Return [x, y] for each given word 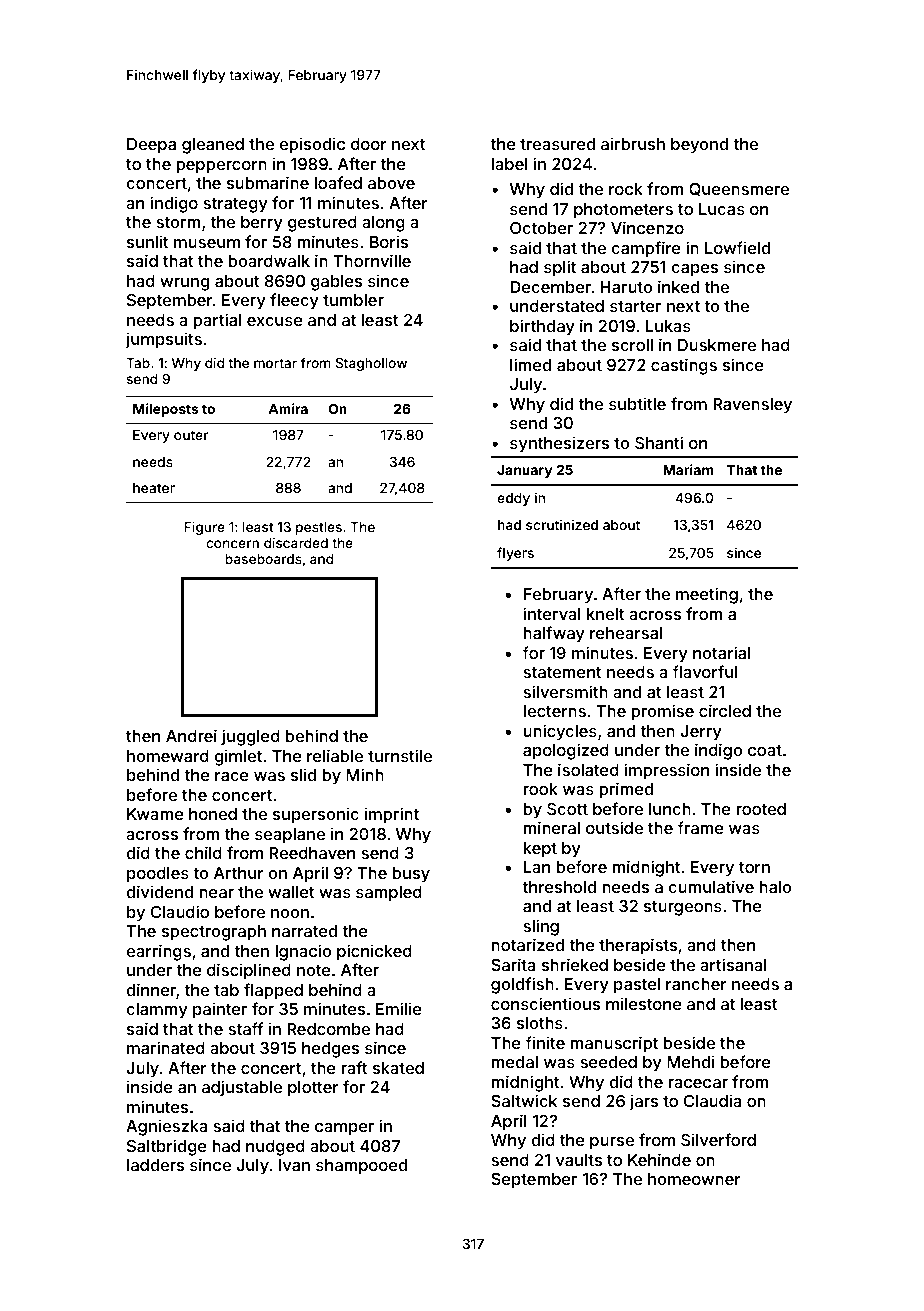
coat [765, 750]
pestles [319, 528]
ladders [155, 1165]
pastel [637, 986]
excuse [275, 321]
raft [355, 1067]
